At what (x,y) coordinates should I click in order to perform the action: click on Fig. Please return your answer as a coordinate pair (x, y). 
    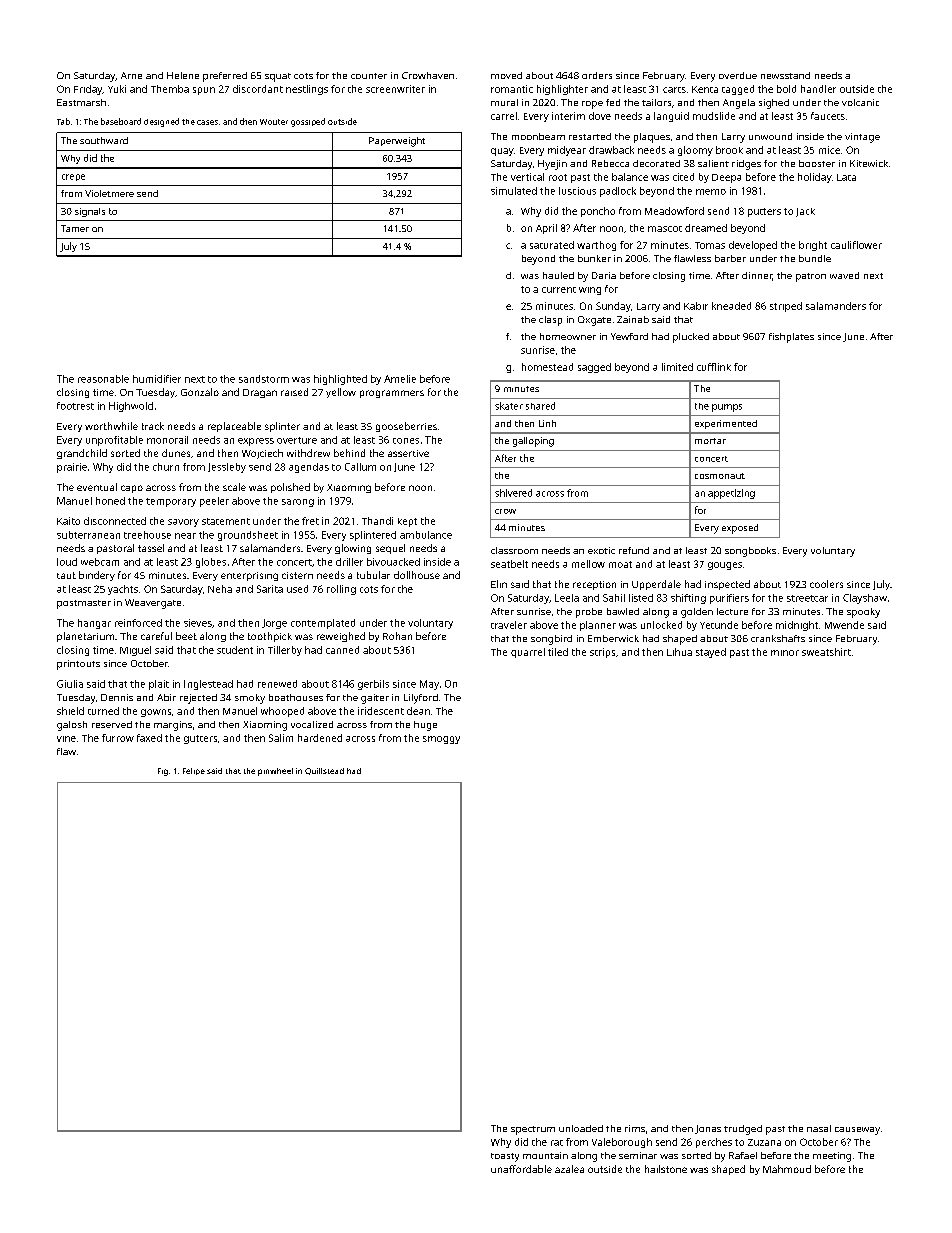
    Looking at the image, I should click on (163, 772).
